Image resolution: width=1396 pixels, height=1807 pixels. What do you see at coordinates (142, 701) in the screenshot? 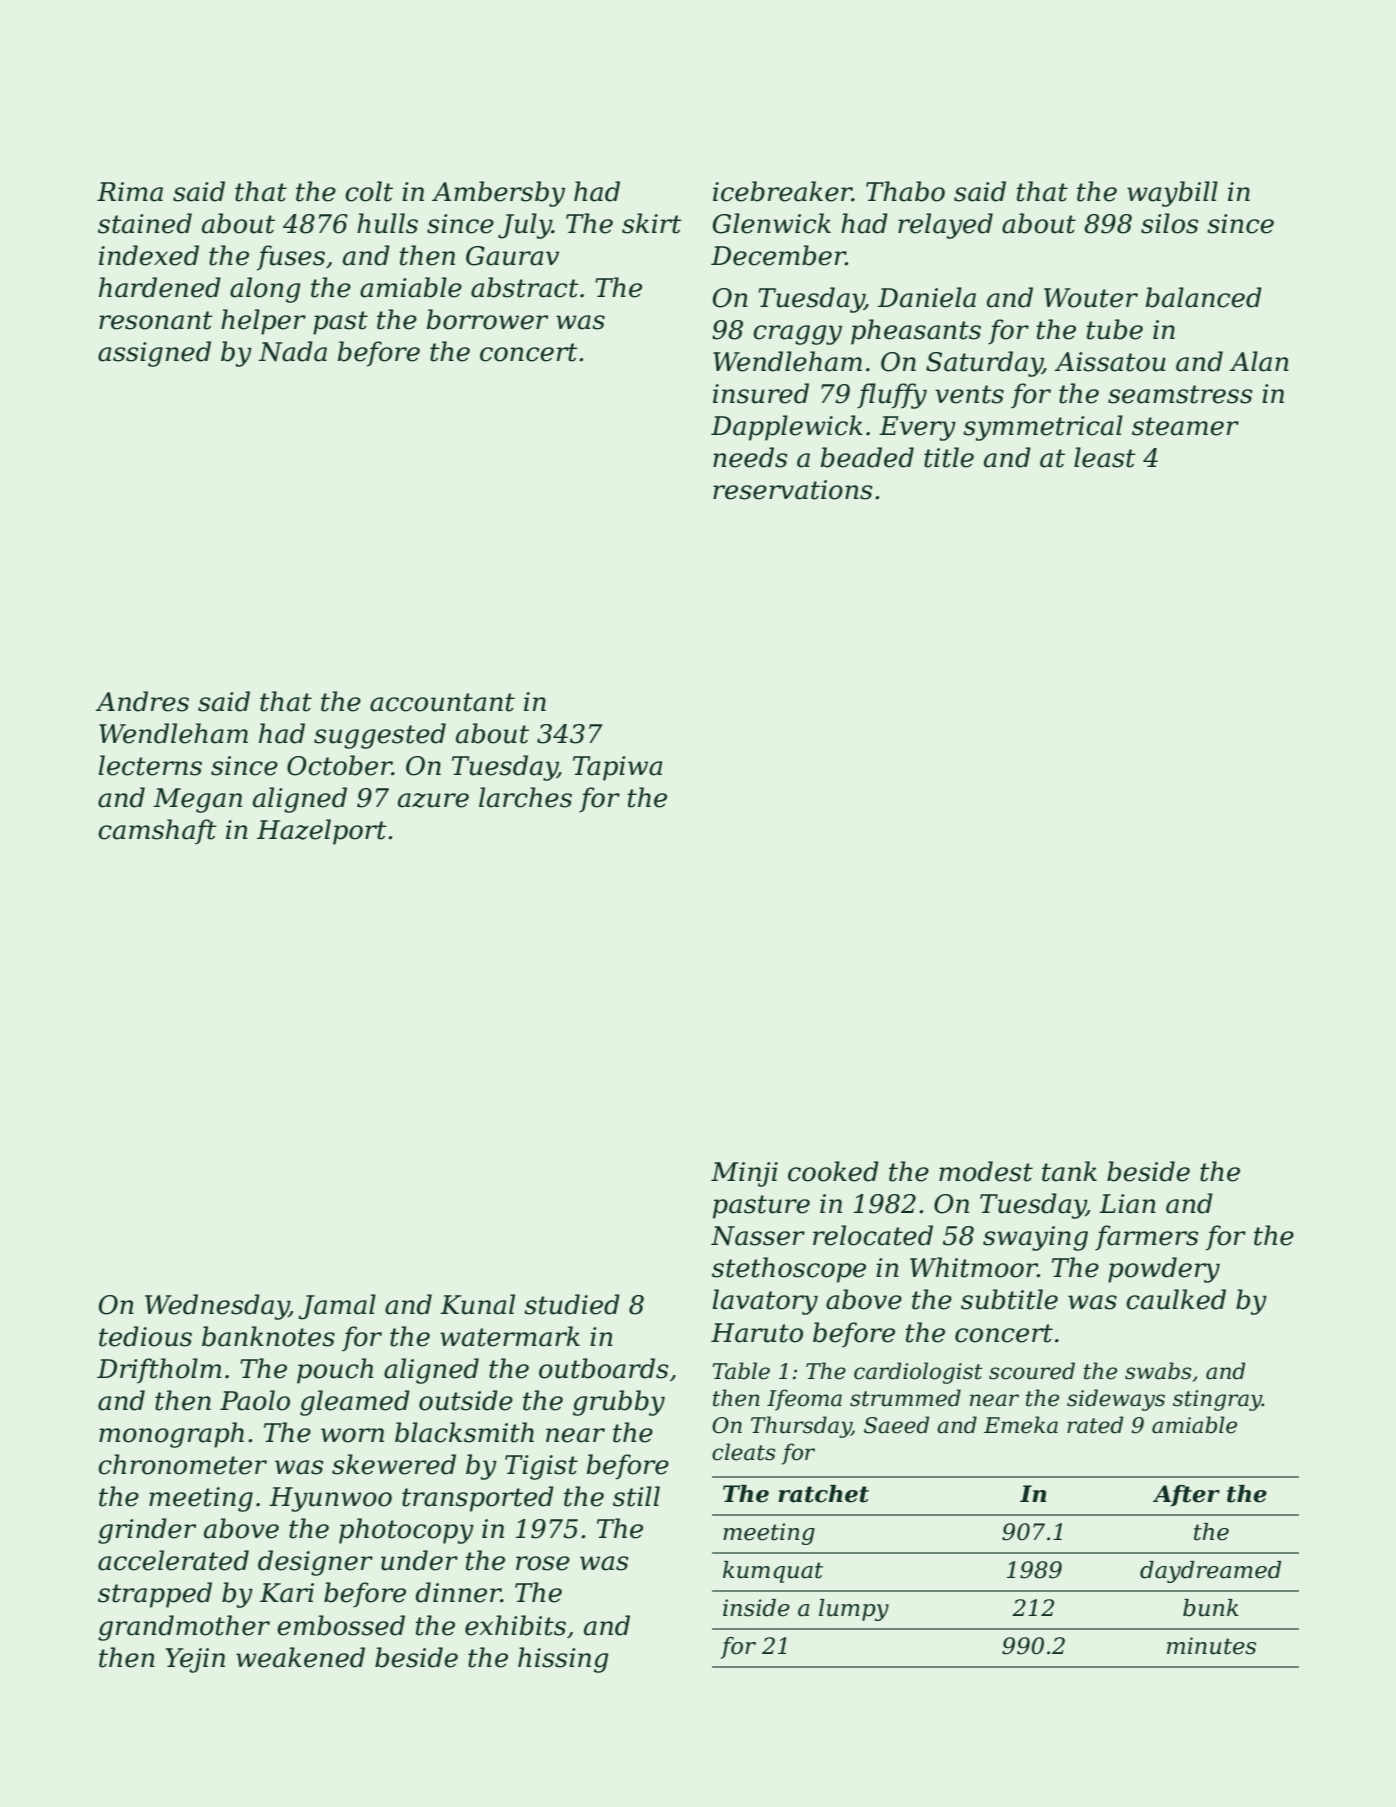
I see `Andres` at bounding box center [142, 701].
